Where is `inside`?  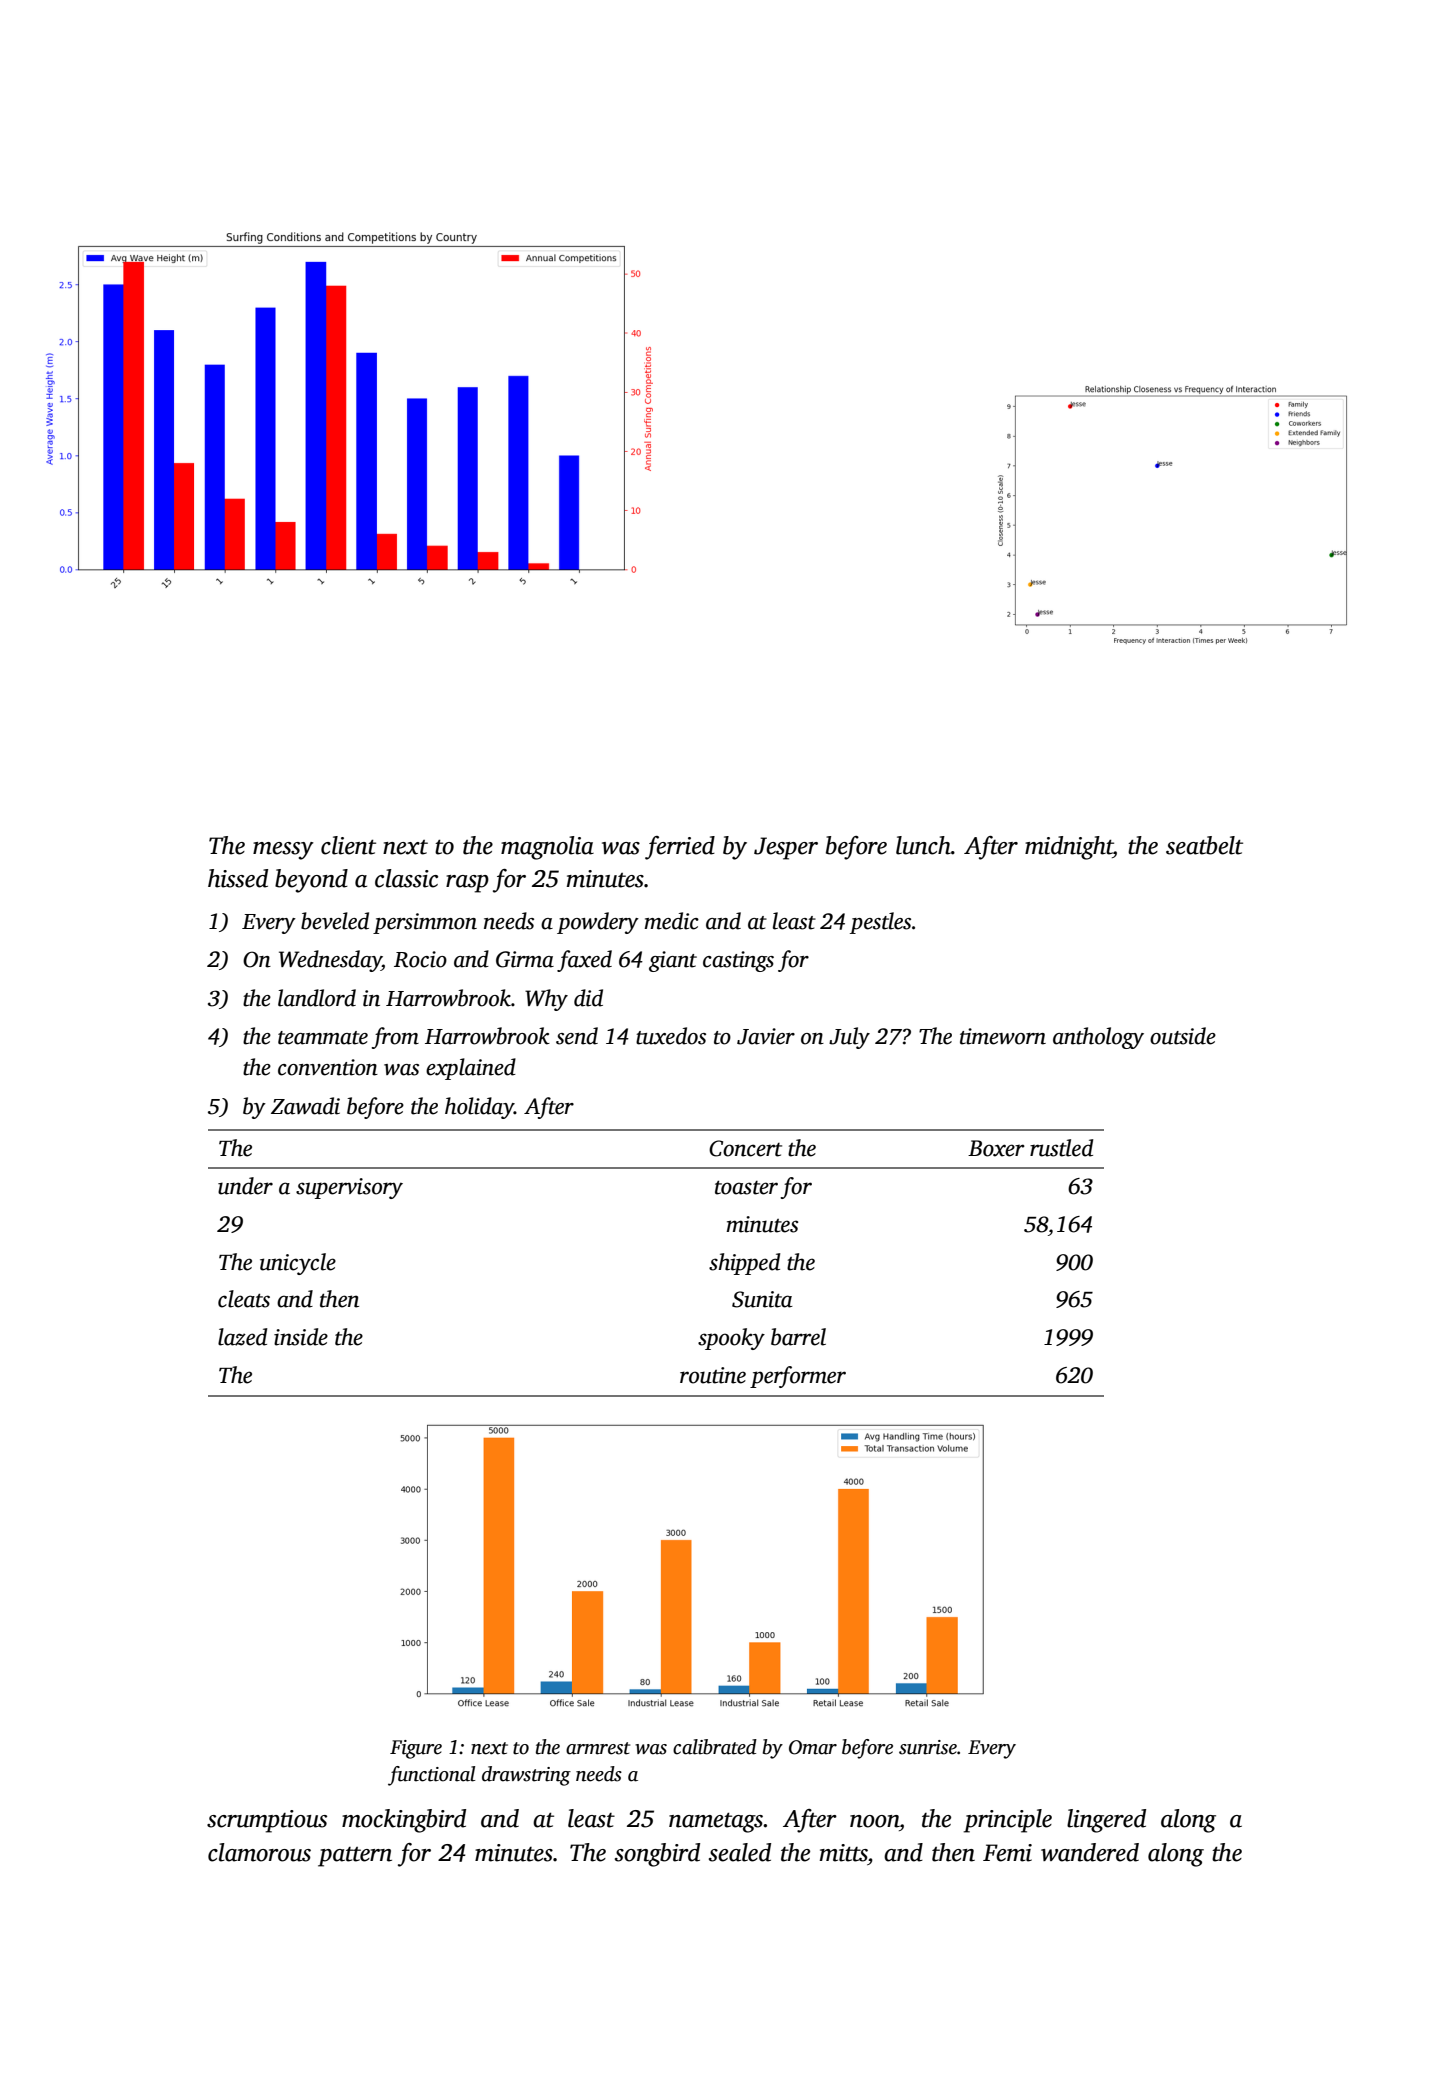 inside is located at coordinates (301, 1337).
